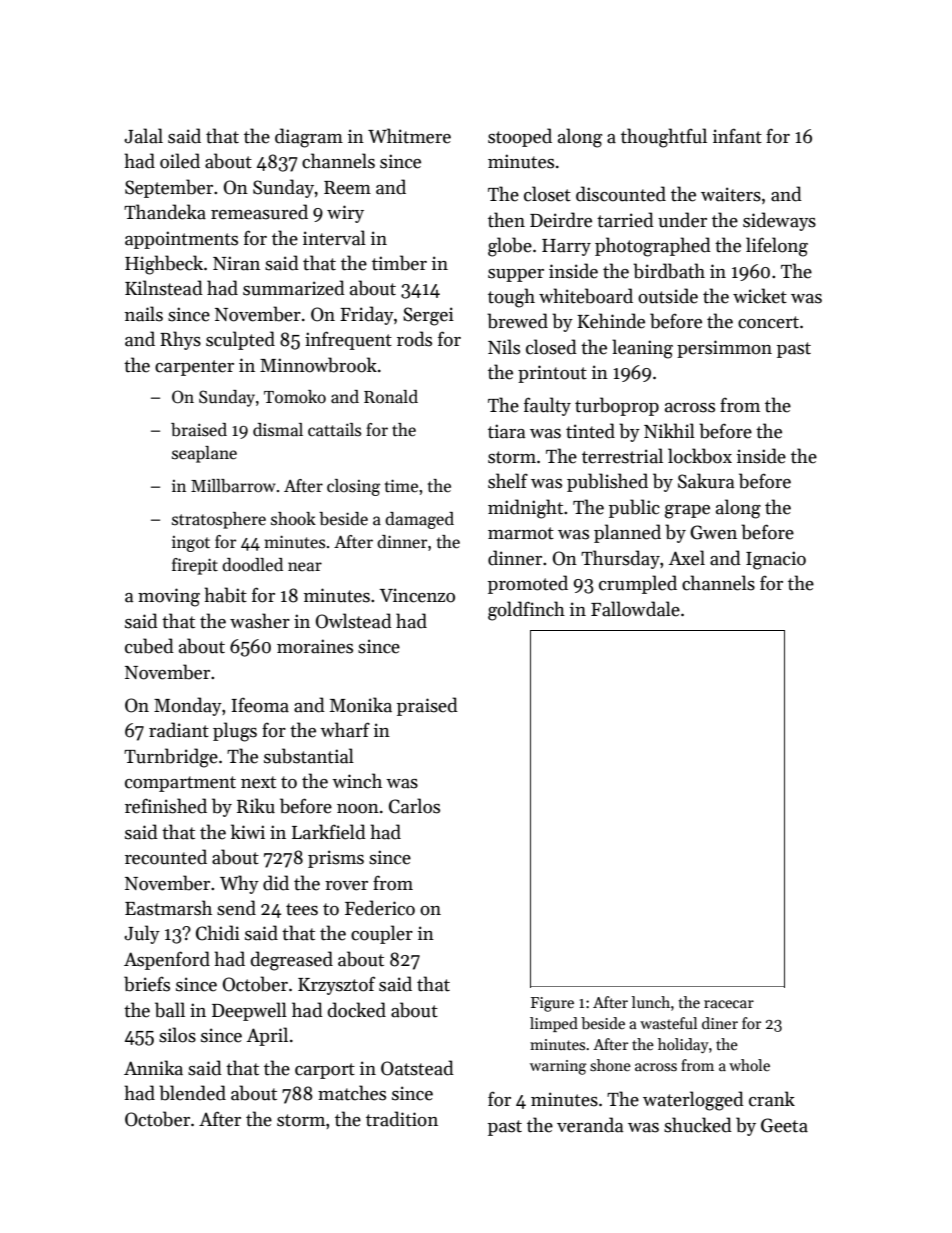 This page has height=1233, width=952. I want to click on Ignacio, so click(776, 560).
